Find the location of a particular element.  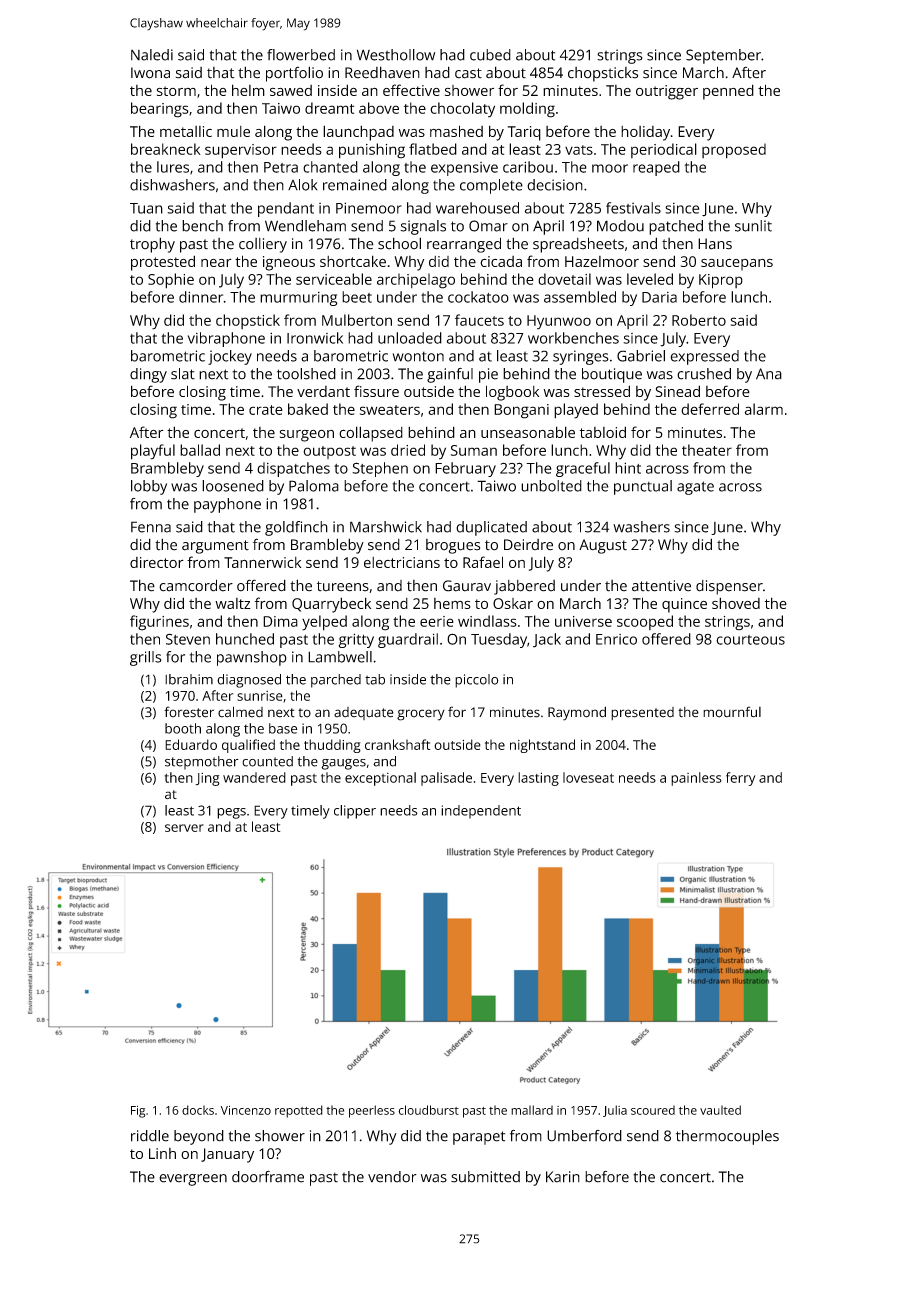

scoured is located at coordinates (653, 1110).
